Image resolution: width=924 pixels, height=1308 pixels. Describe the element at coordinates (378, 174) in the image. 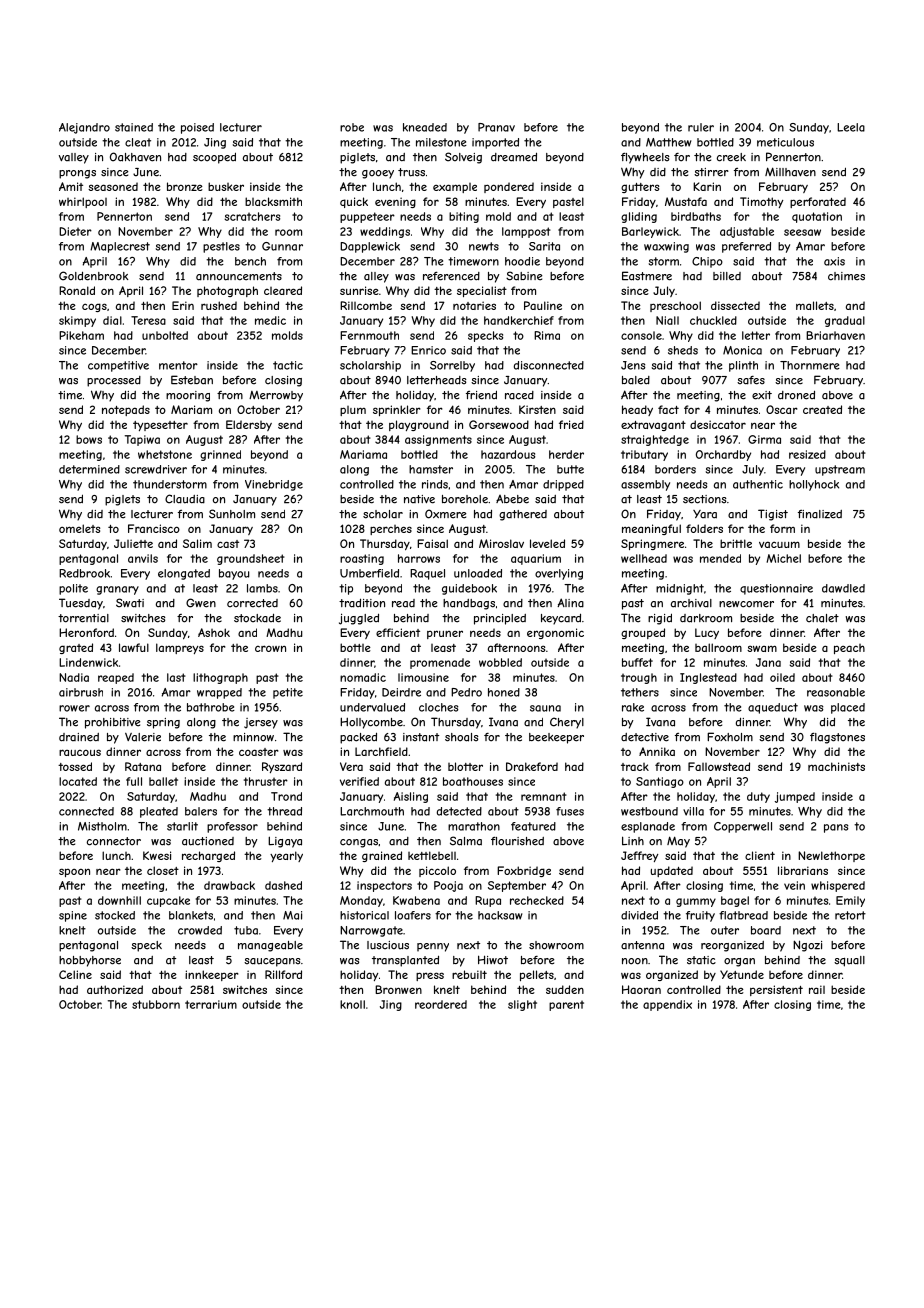

I see `gooey` at that location.
